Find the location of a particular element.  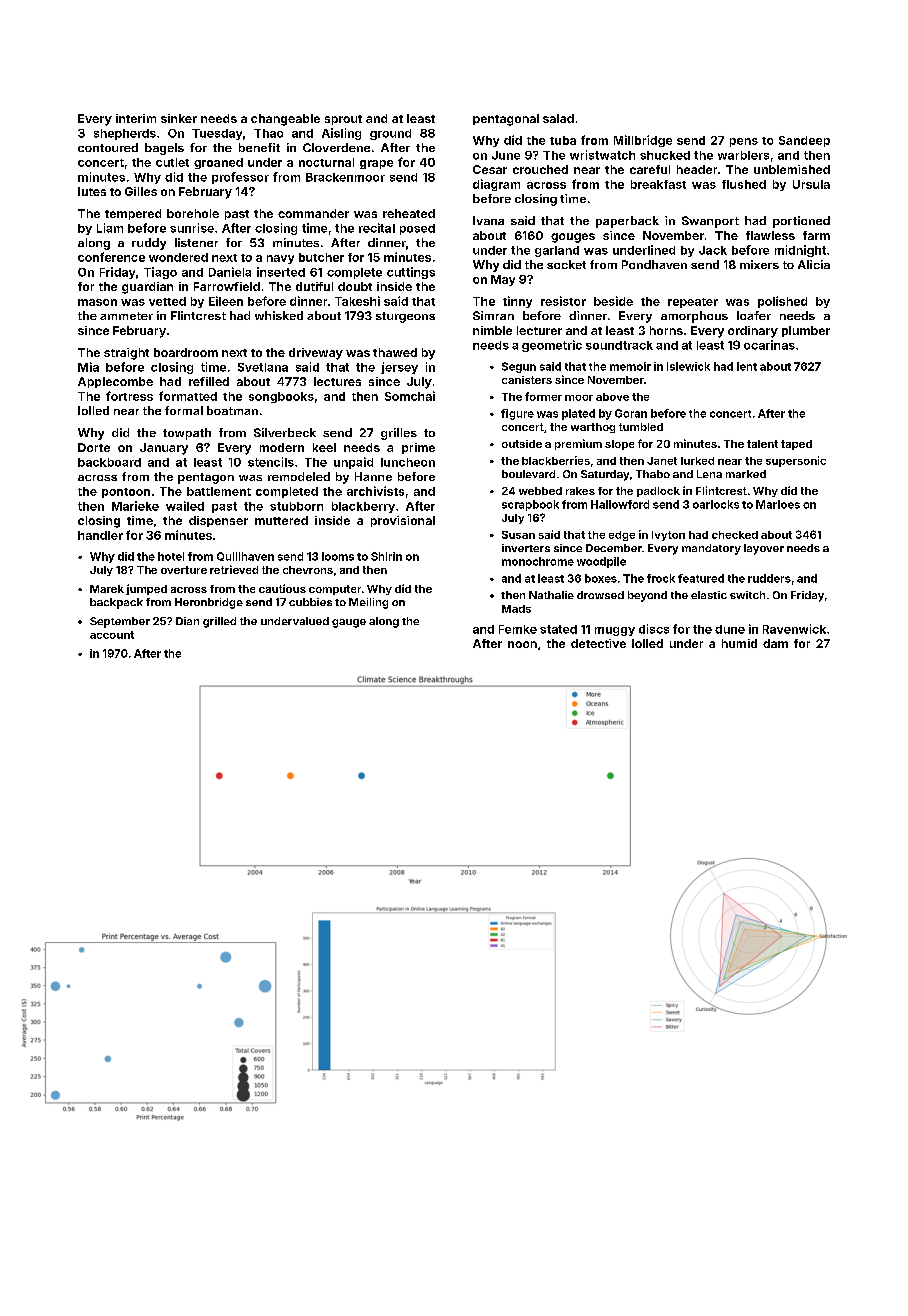

former is located at coordinates (543, 396).
